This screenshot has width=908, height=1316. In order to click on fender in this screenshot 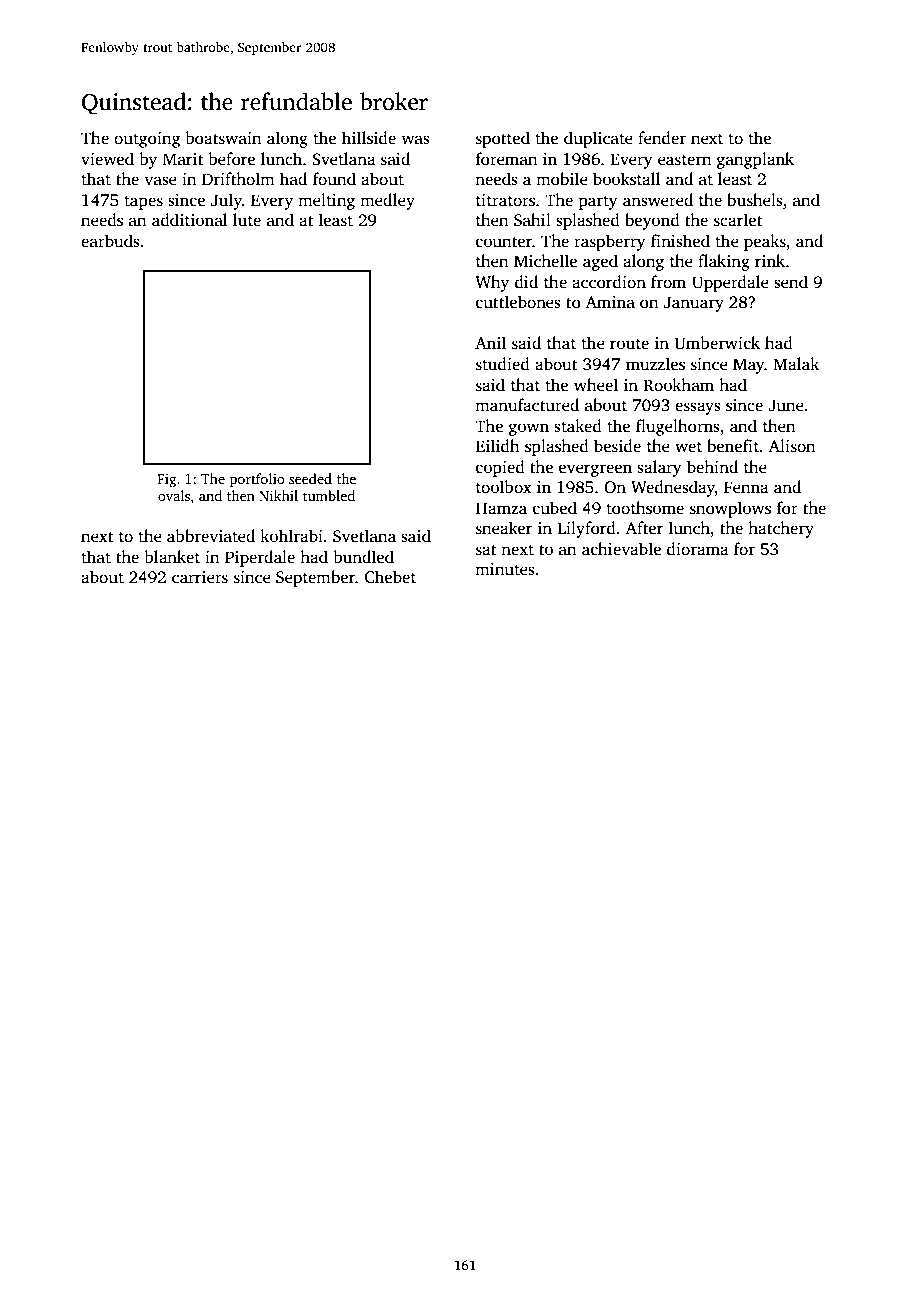, I will do `click(662, 138)`.
